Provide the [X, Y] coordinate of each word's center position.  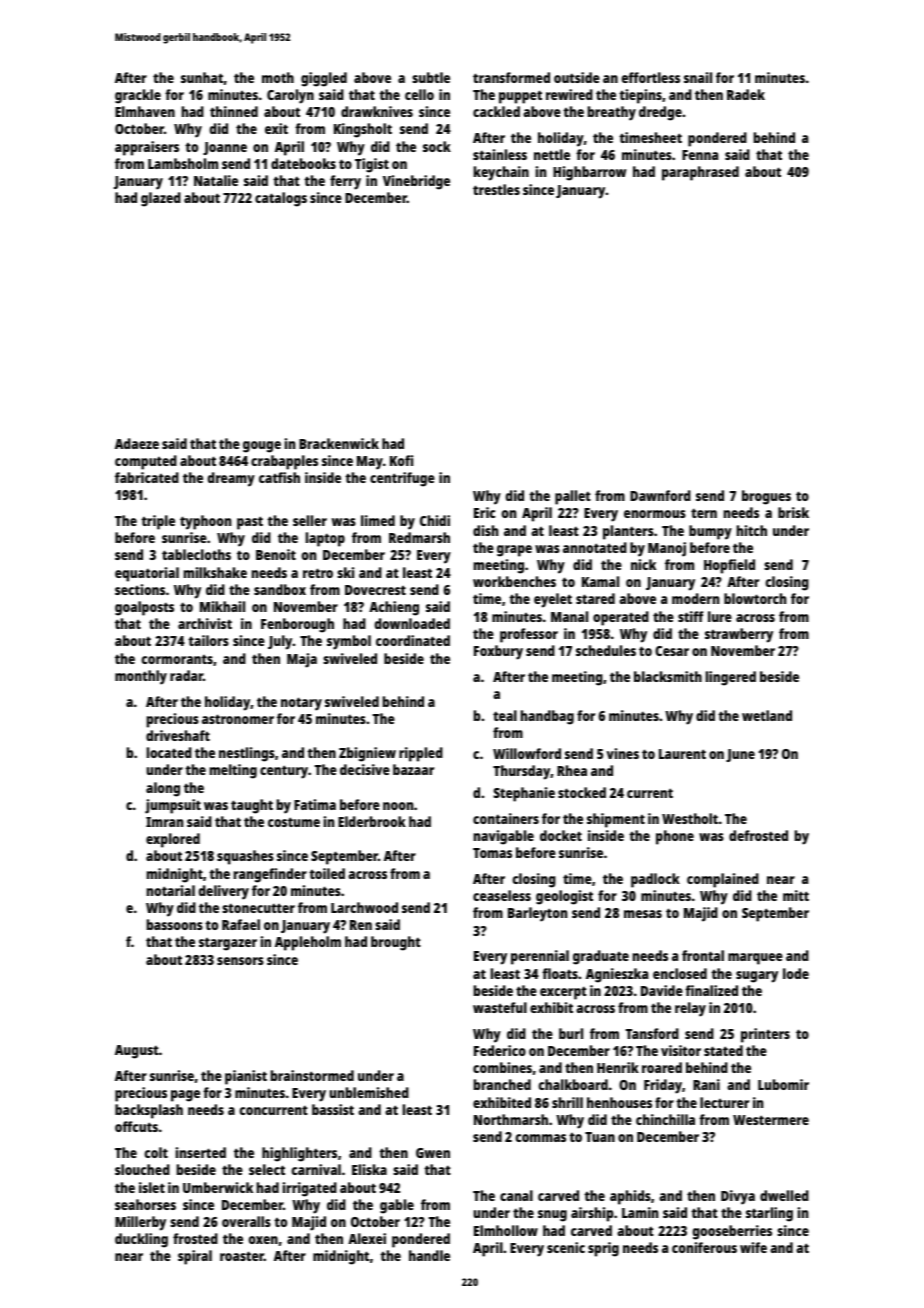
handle [429, 1255]
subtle [431, 77]
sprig [603, 1249]
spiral [195, 1257]
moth [278, 77]
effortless [651, 77]
